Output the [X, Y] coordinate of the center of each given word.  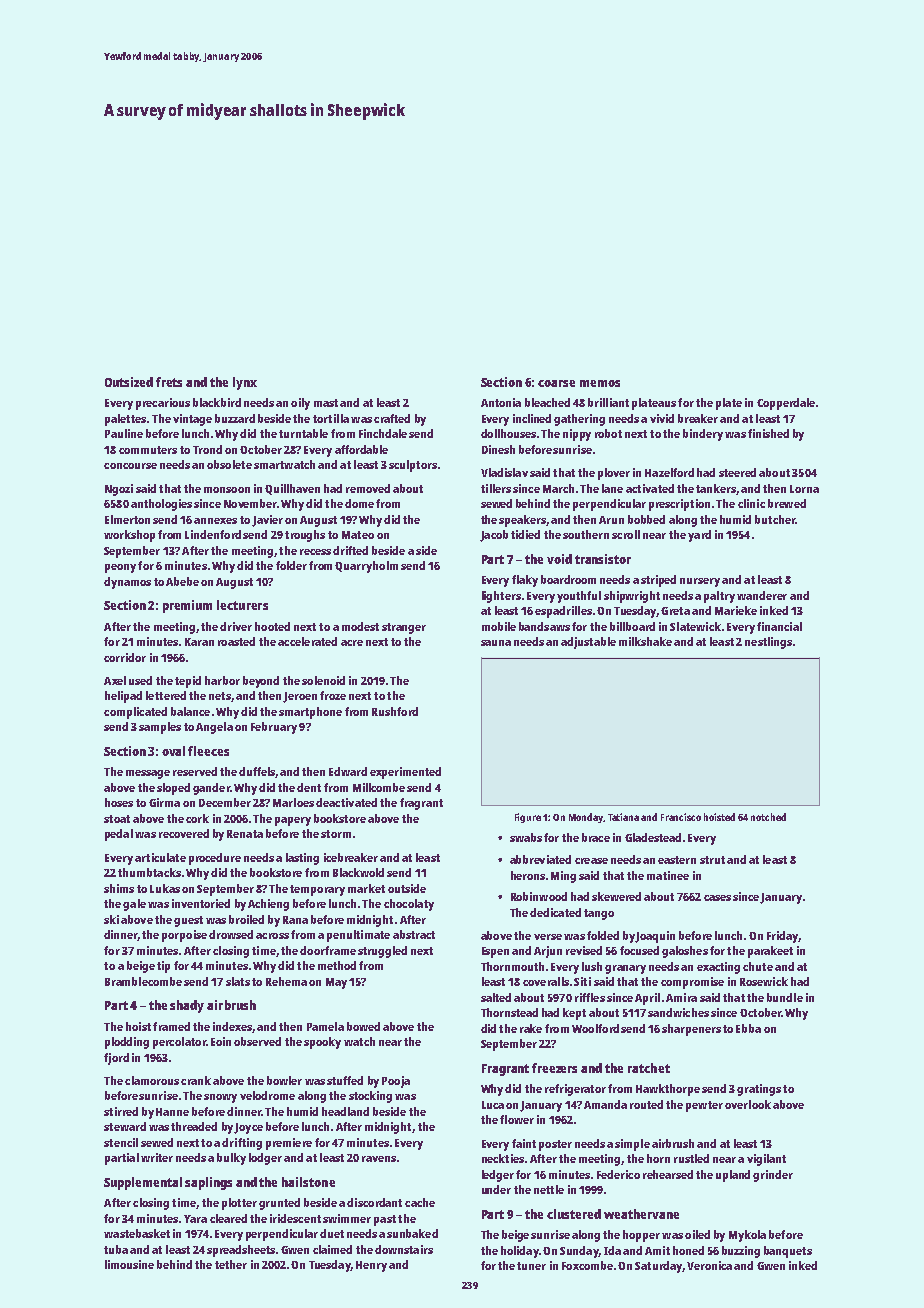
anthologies [161, 505]
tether [231, 1264]
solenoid [323, 680]
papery [293, 821]
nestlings [768, 643]
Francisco [681, 817]
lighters [501, 597]
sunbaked [412, 1233]
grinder [773, 1176]
